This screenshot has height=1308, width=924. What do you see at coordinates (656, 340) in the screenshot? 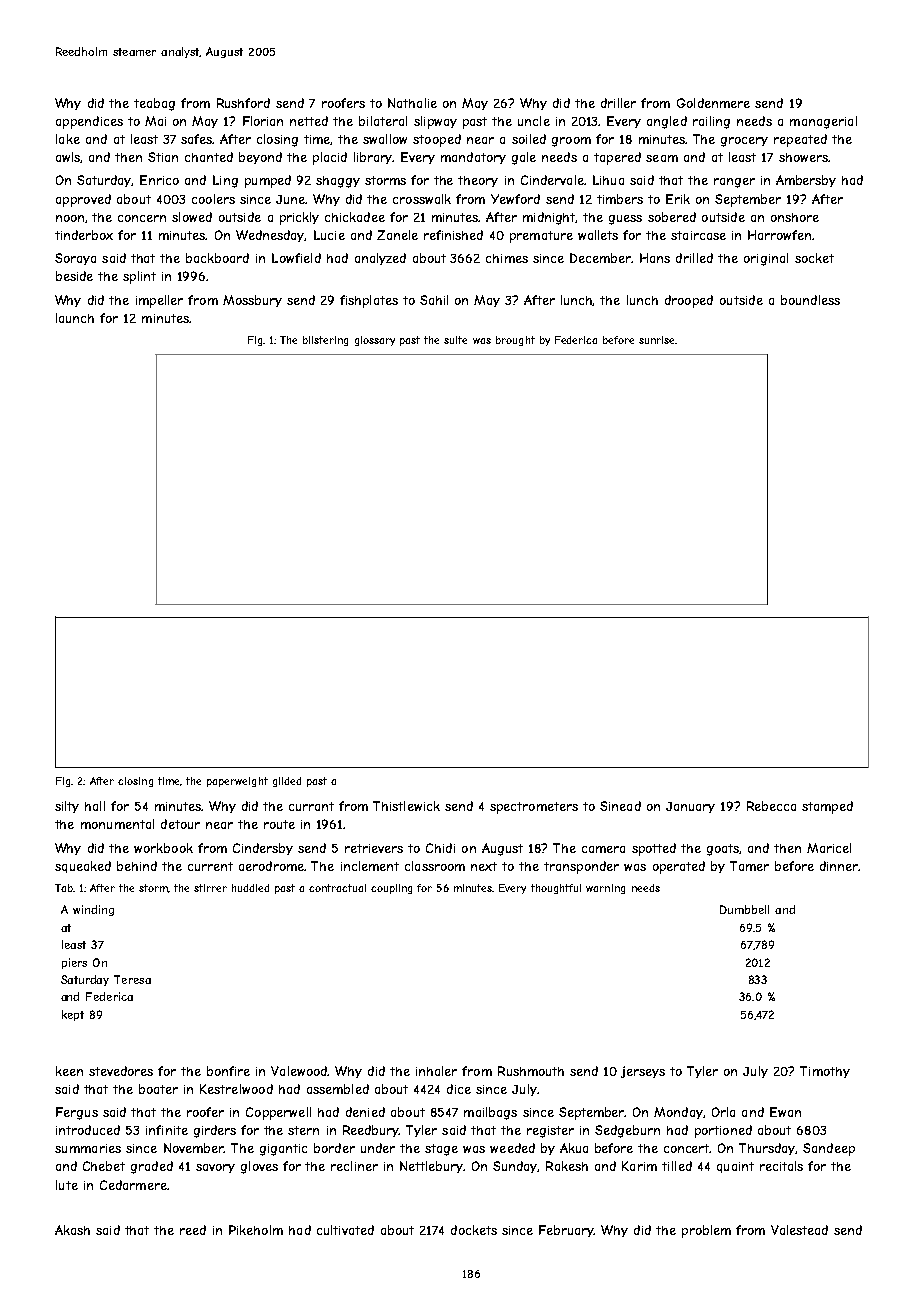
I see `sunrise` at bounding box center [656, 340].
